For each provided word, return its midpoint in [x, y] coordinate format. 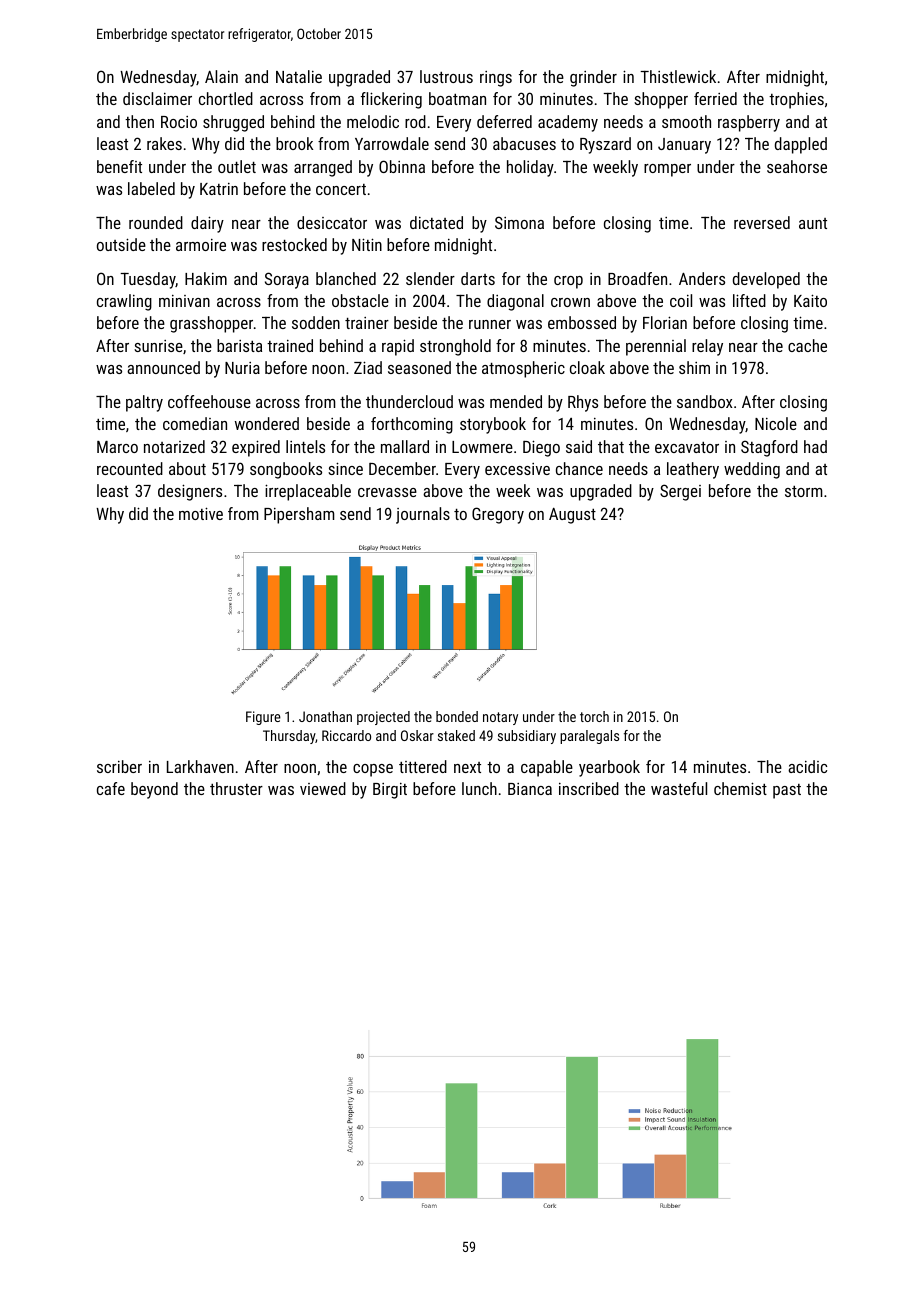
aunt [813, 223]
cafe [111, 788]
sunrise [158, 346]
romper [667, 170]
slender [430, 278]
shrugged [233, 123]
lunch [479, 788]
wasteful [679, 788]
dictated [436, 222]
